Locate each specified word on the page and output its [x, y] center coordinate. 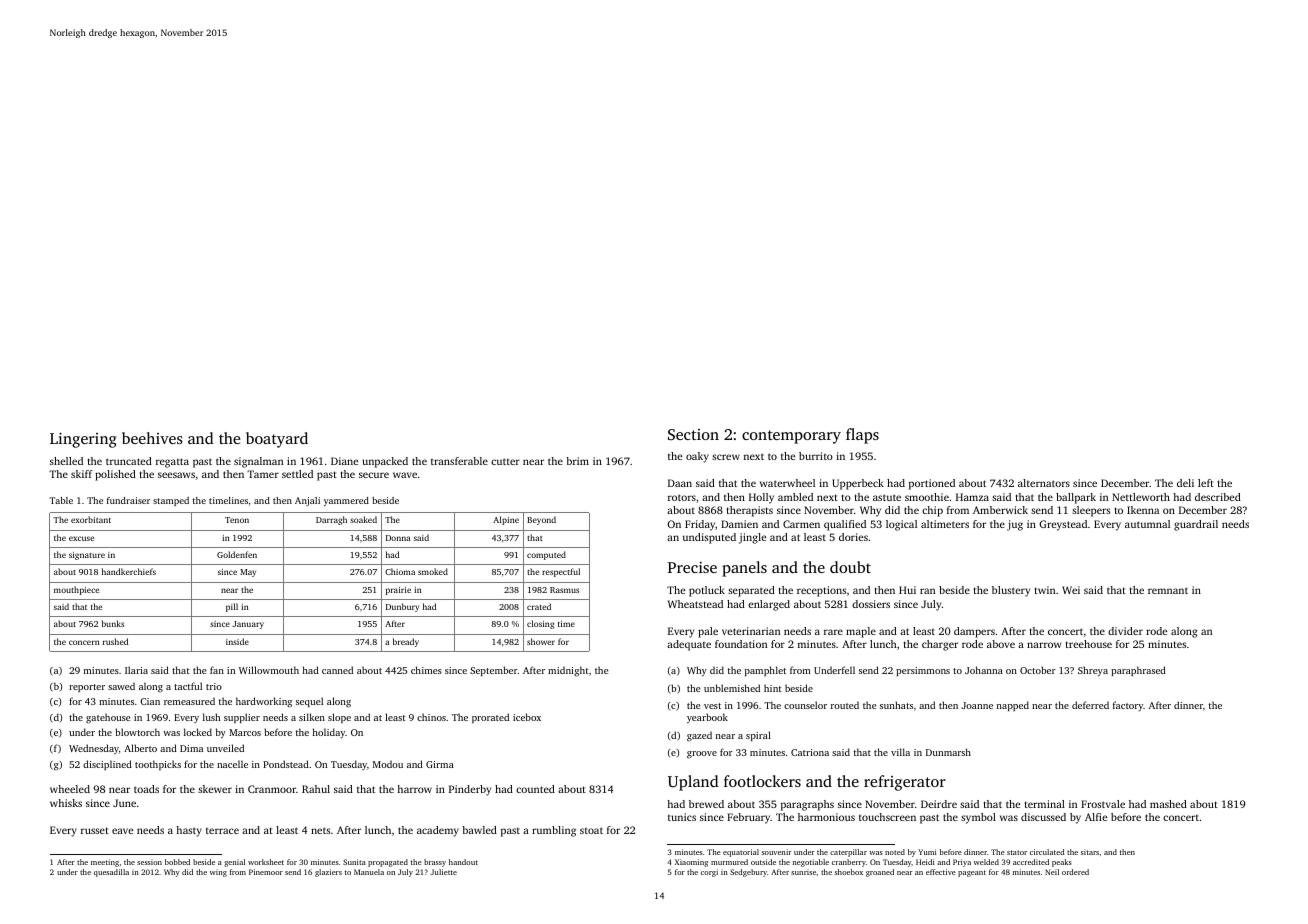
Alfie [1096, 817]
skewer [215, 789]
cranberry [849, 863]
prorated [490, 718]
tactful [188, 686]
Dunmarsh [948, 752]
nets [320, 830]
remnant [1168, 590]
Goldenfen [237, 554]
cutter [505, 461]
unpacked [385, 462]
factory [1128, 706]
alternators [1044, 483]
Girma [440, 764]
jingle [752, 538]
